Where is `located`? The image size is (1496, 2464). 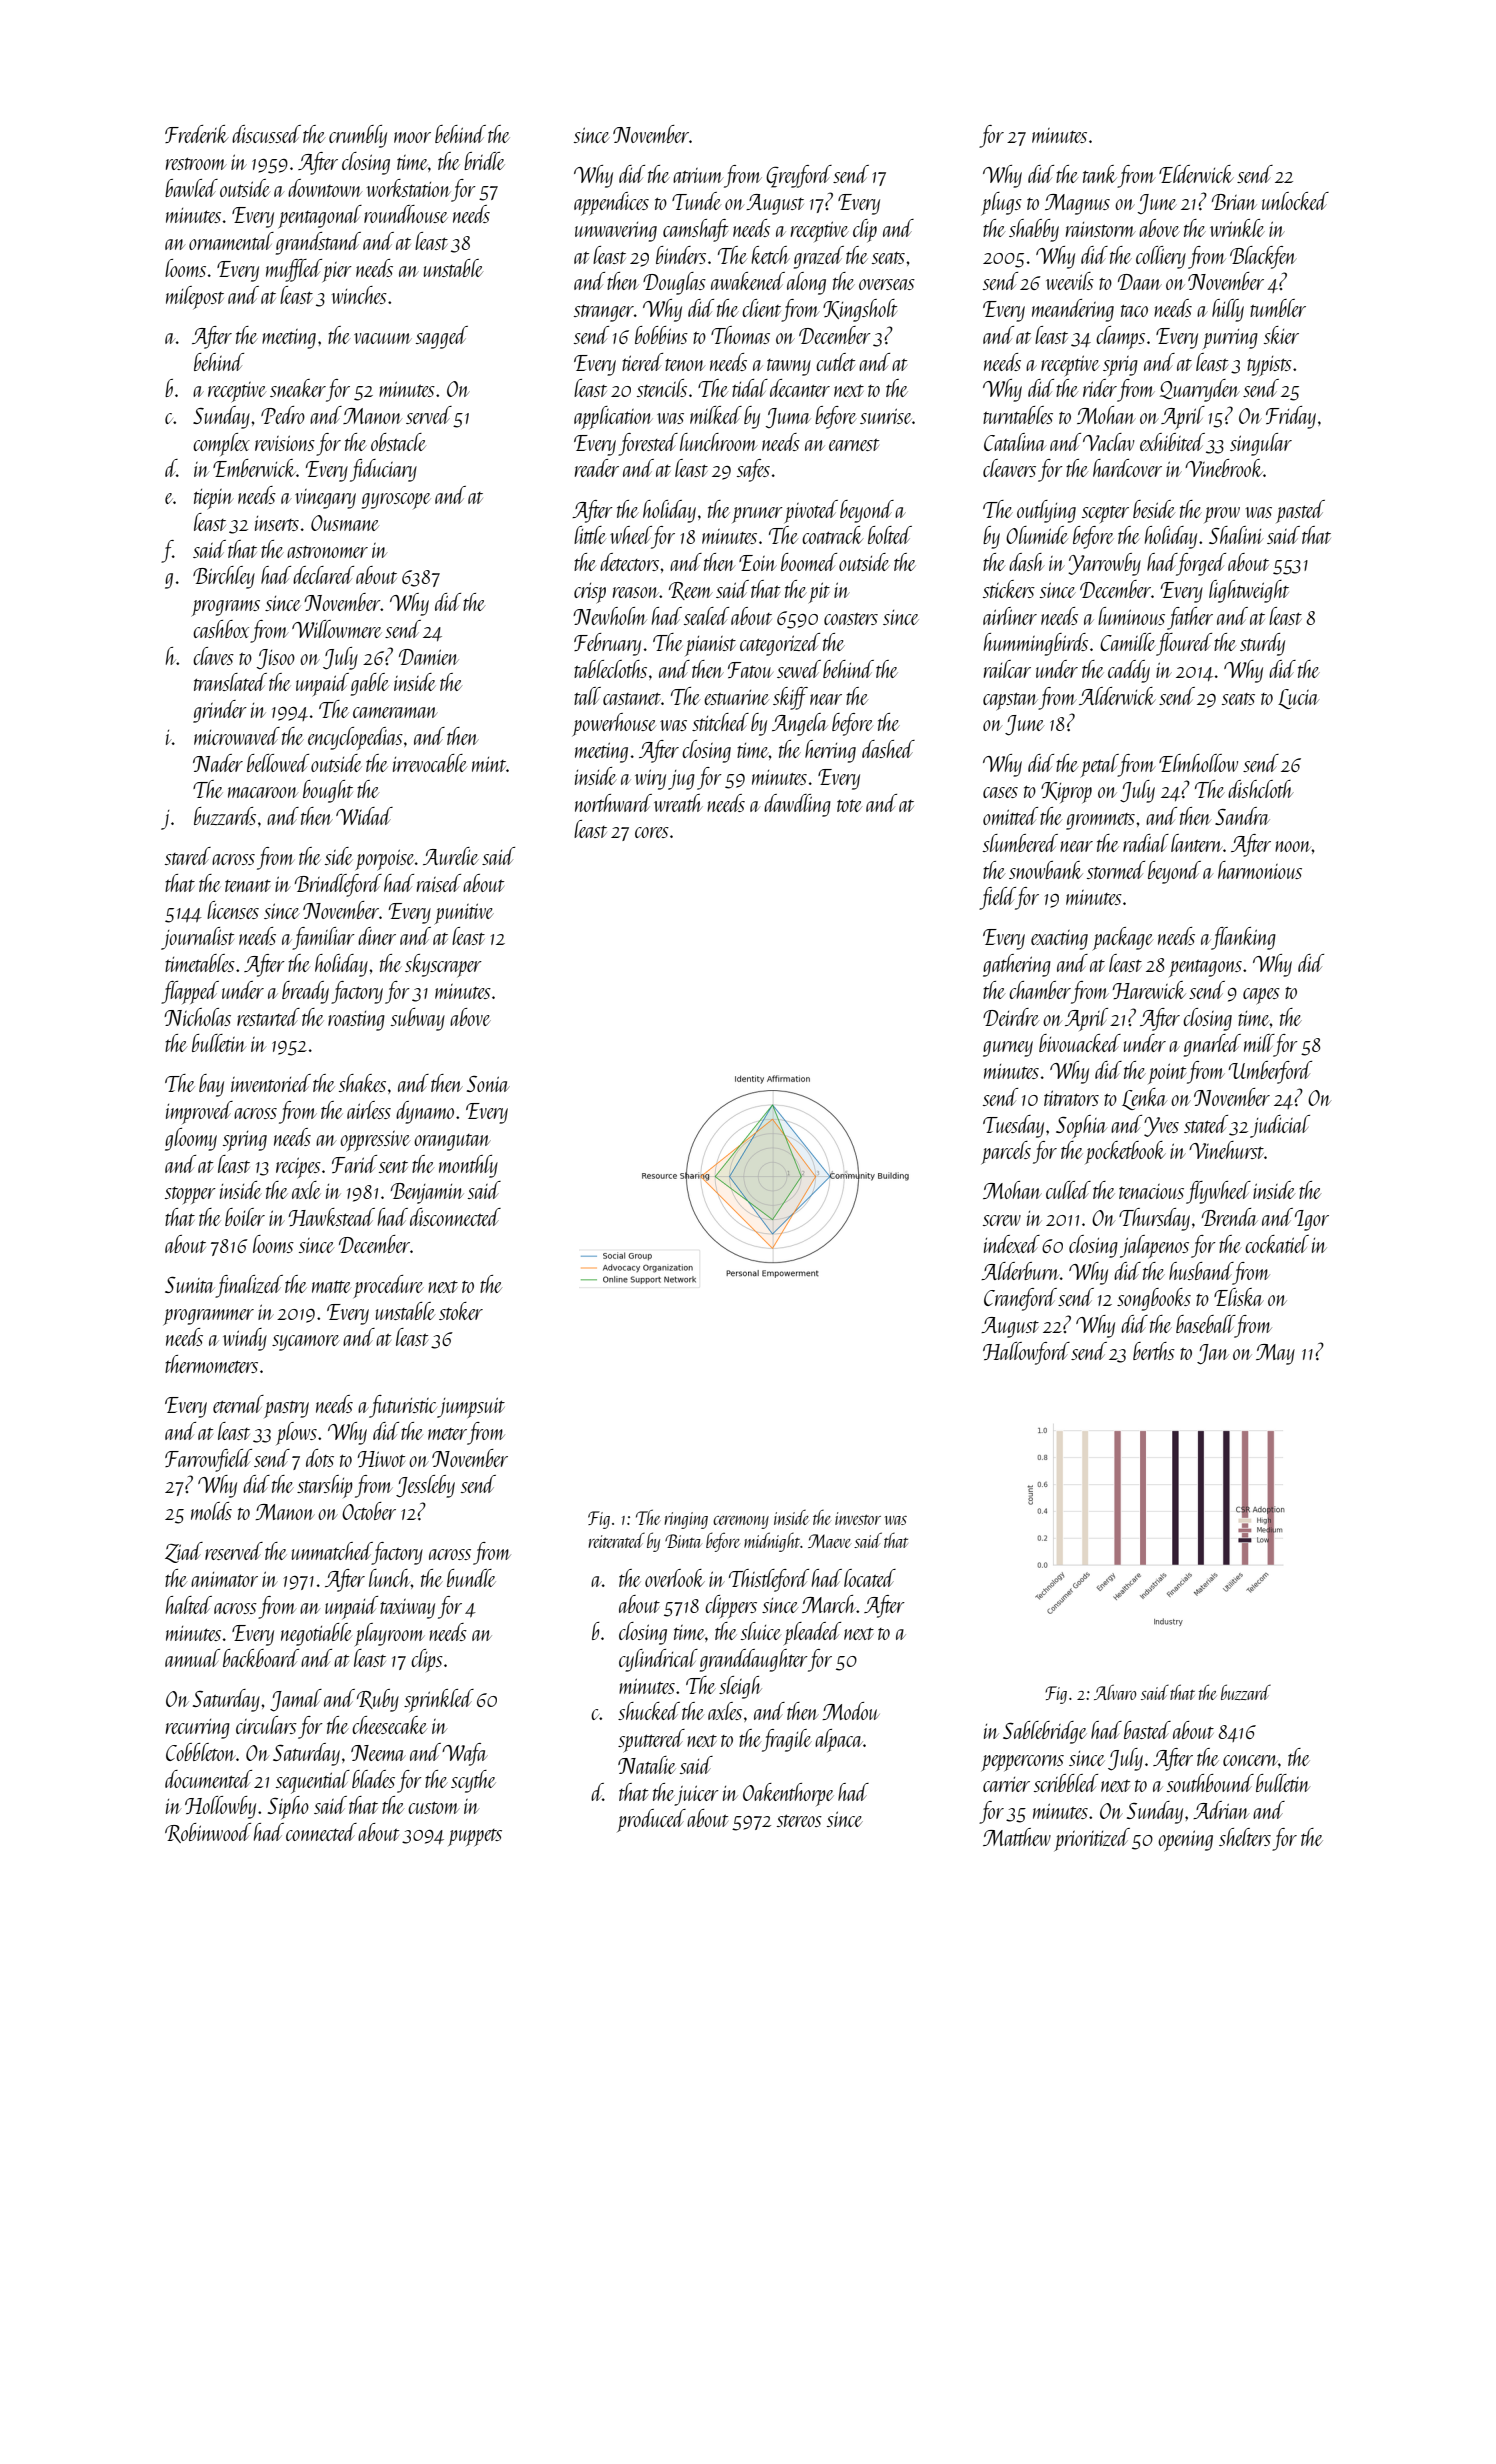
located is located at coordinates (870, 1578).
